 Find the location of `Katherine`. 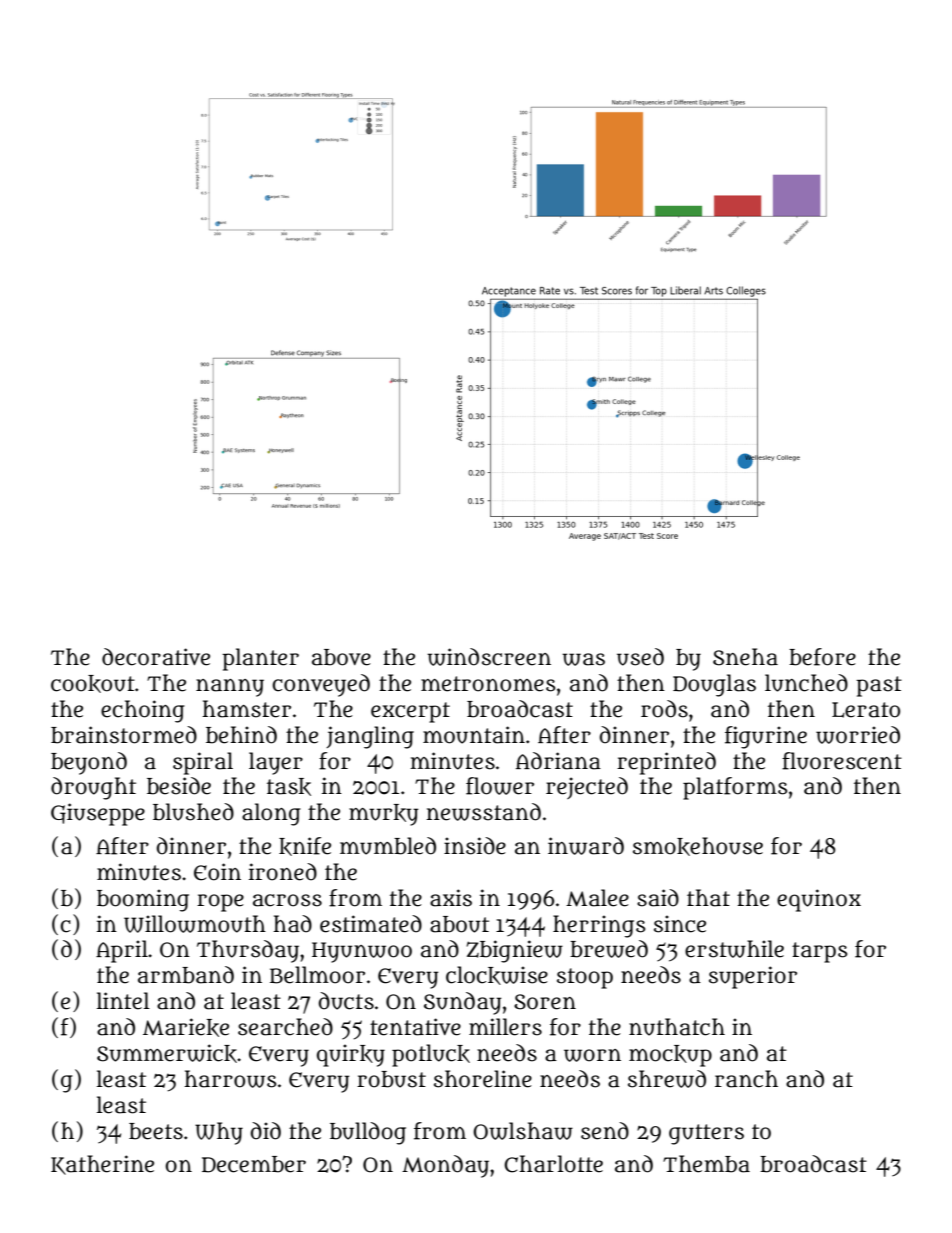

Katherine is located at coordinates (102, 1165).
